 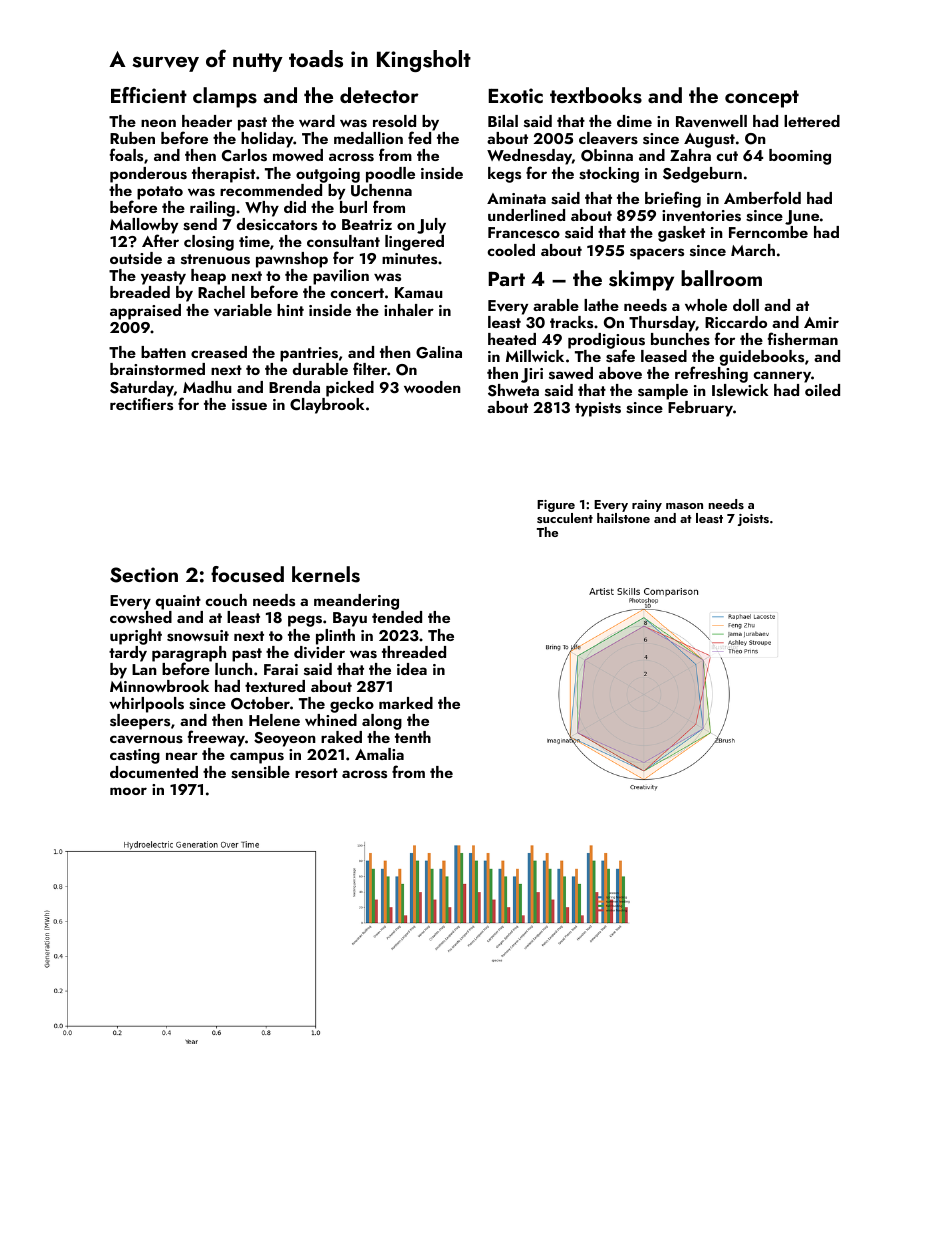 What do you see at coordinates (257, 758) in the screenshot?
I see `campus` at bounding box center [257, 758].
